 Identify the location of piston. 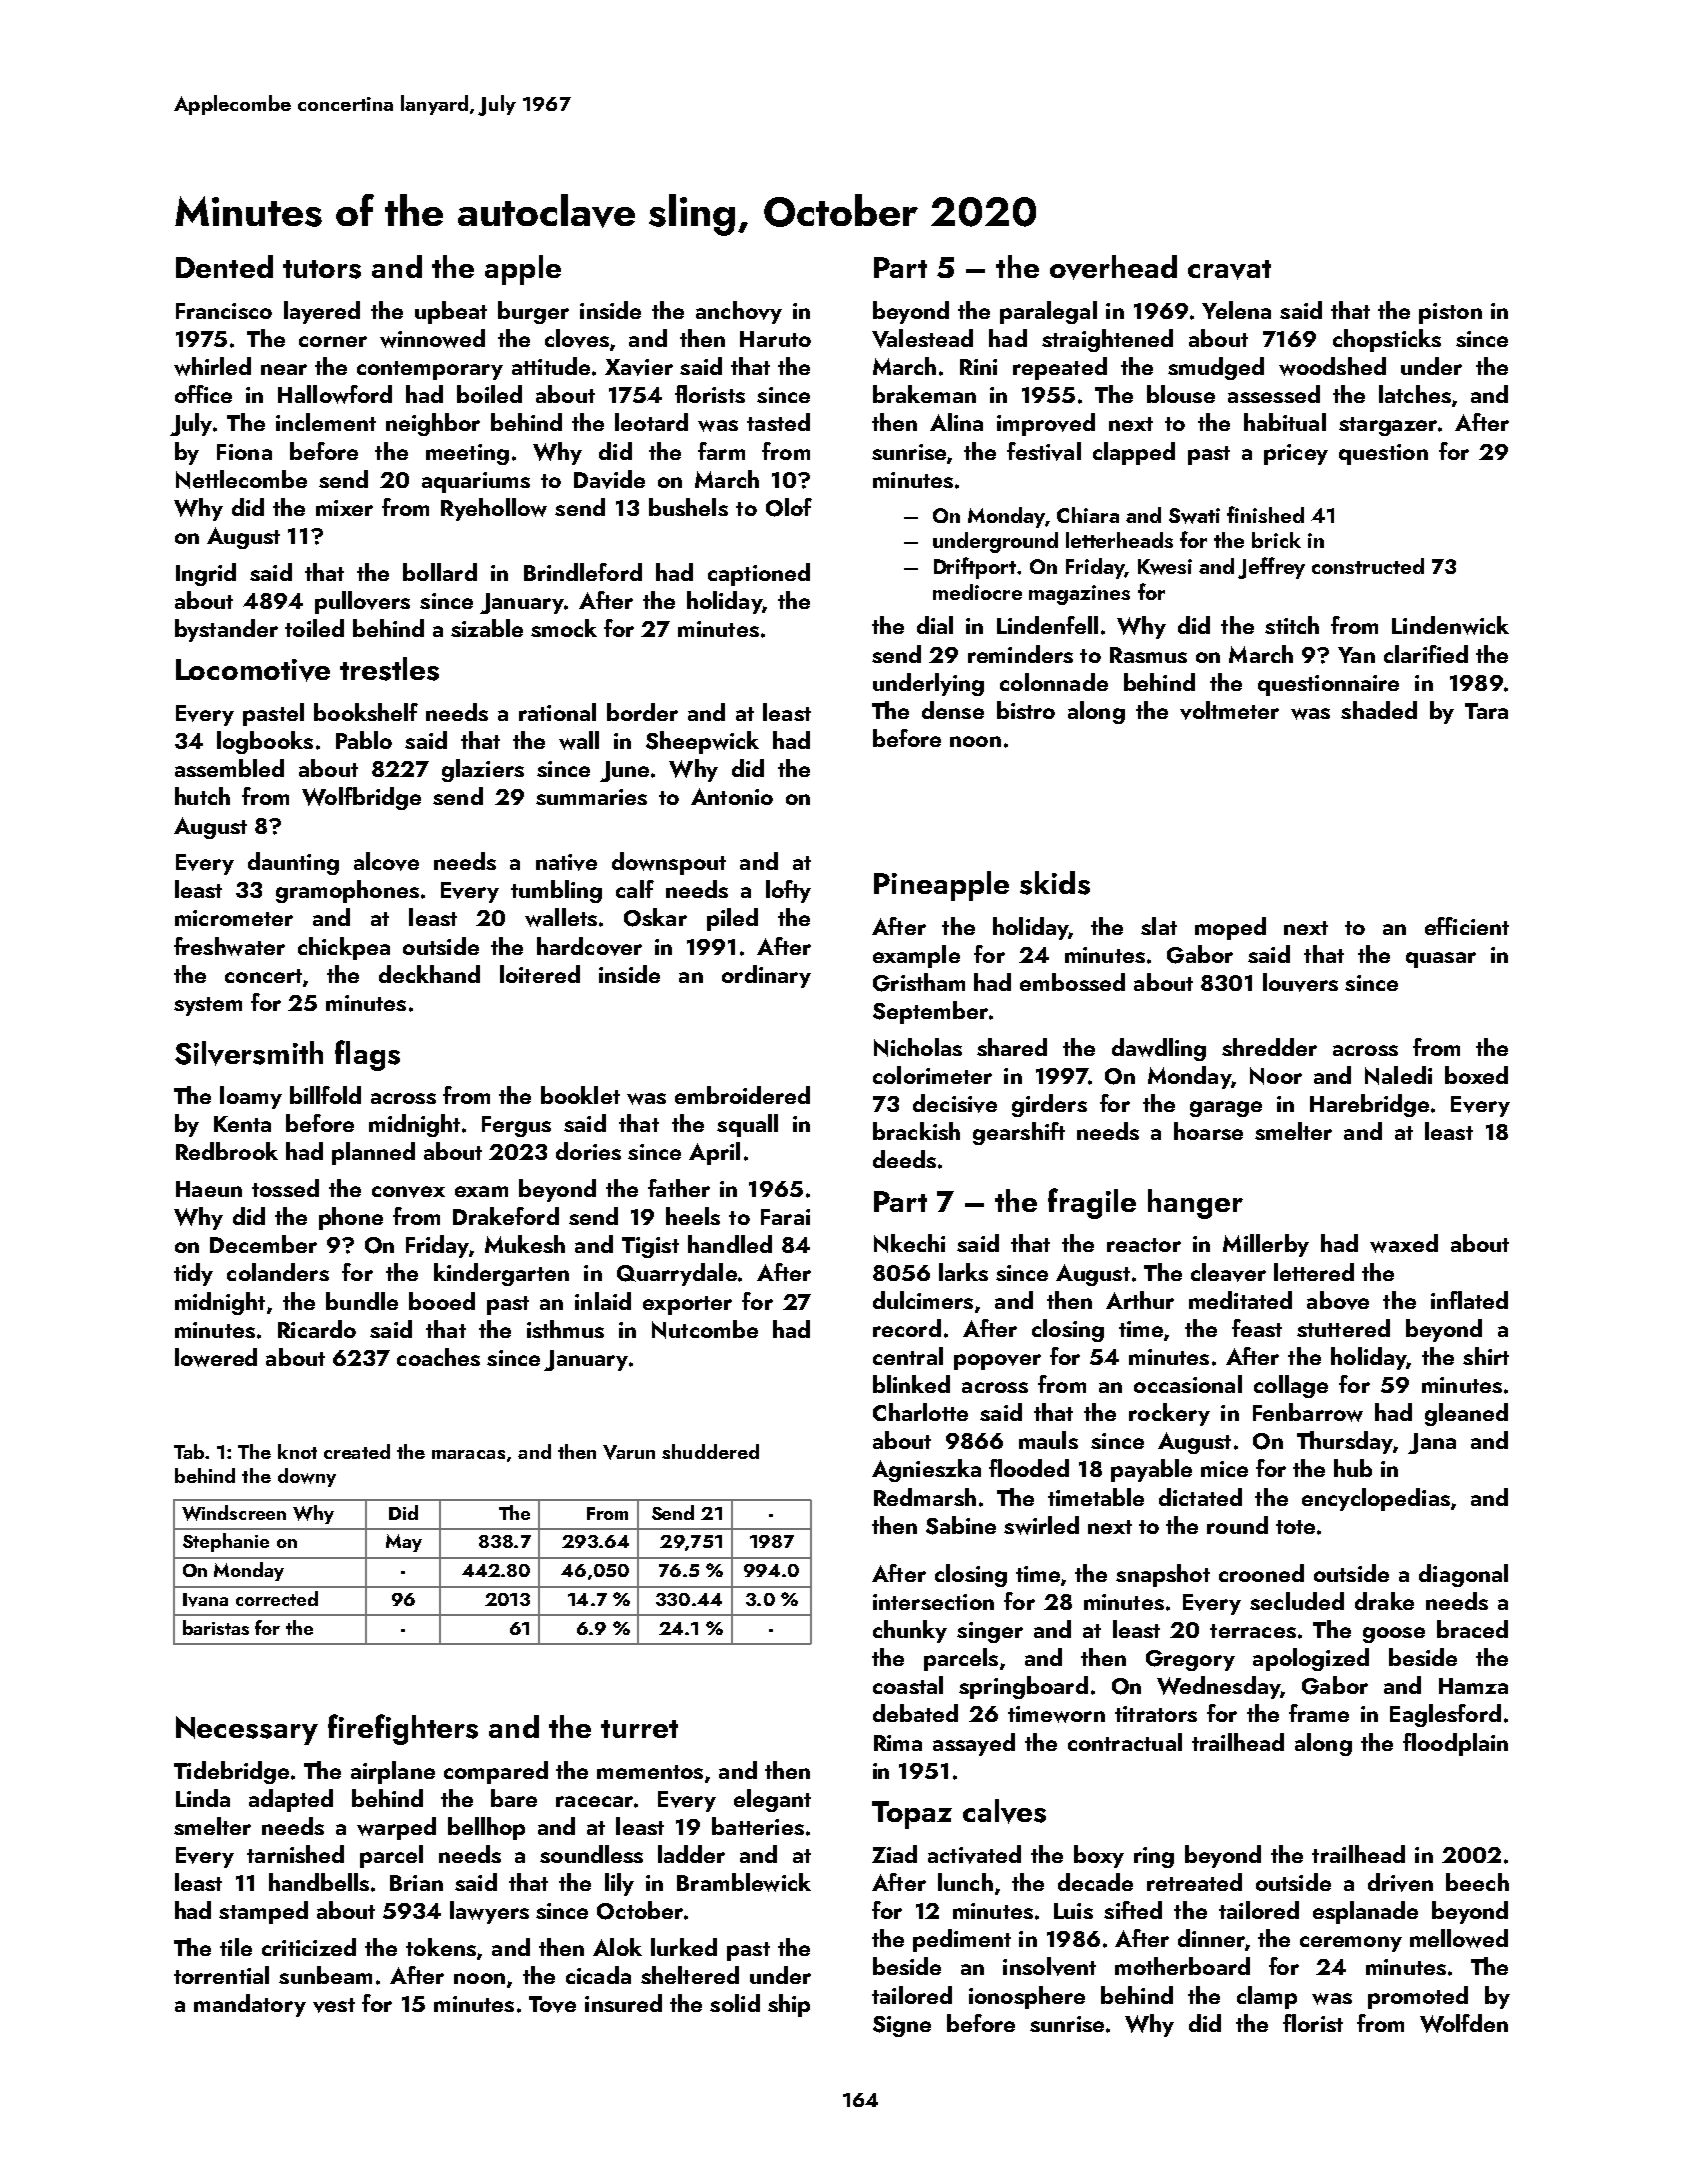
(1450, 313).
